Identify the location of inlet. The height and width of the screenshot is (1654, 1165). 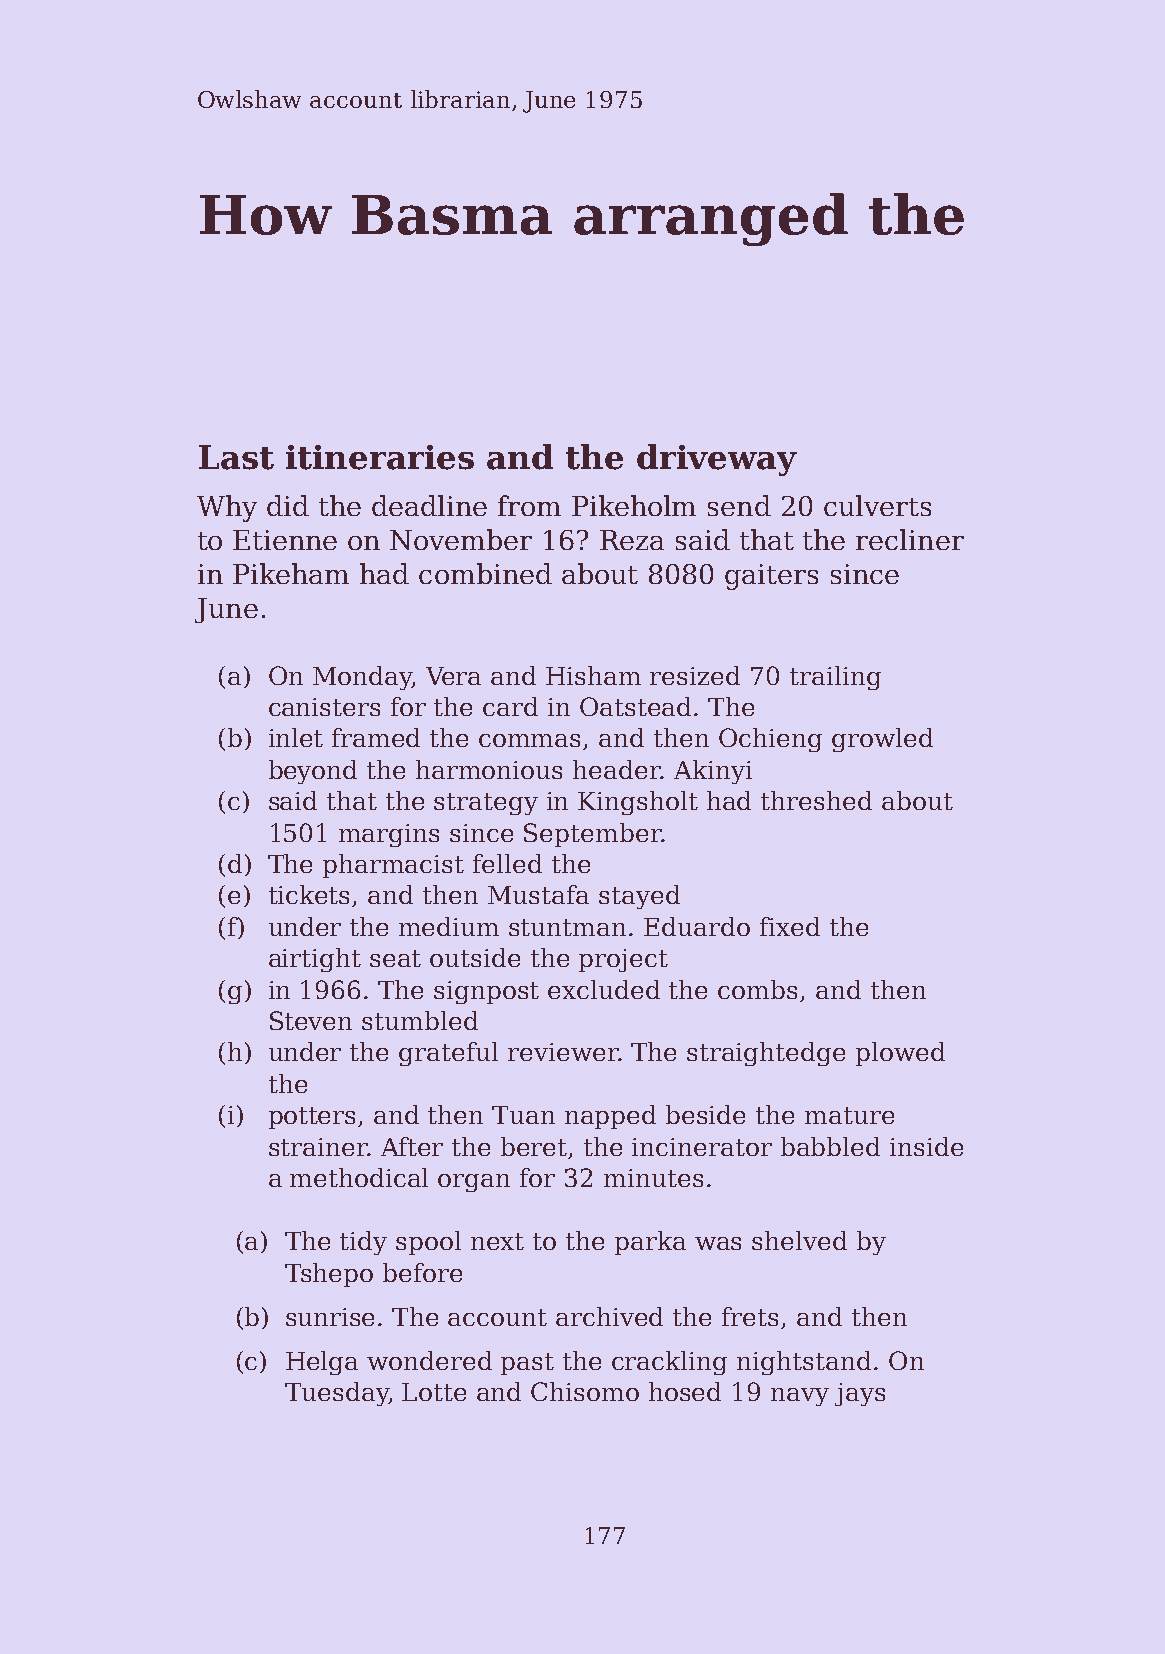
(296, 737).
